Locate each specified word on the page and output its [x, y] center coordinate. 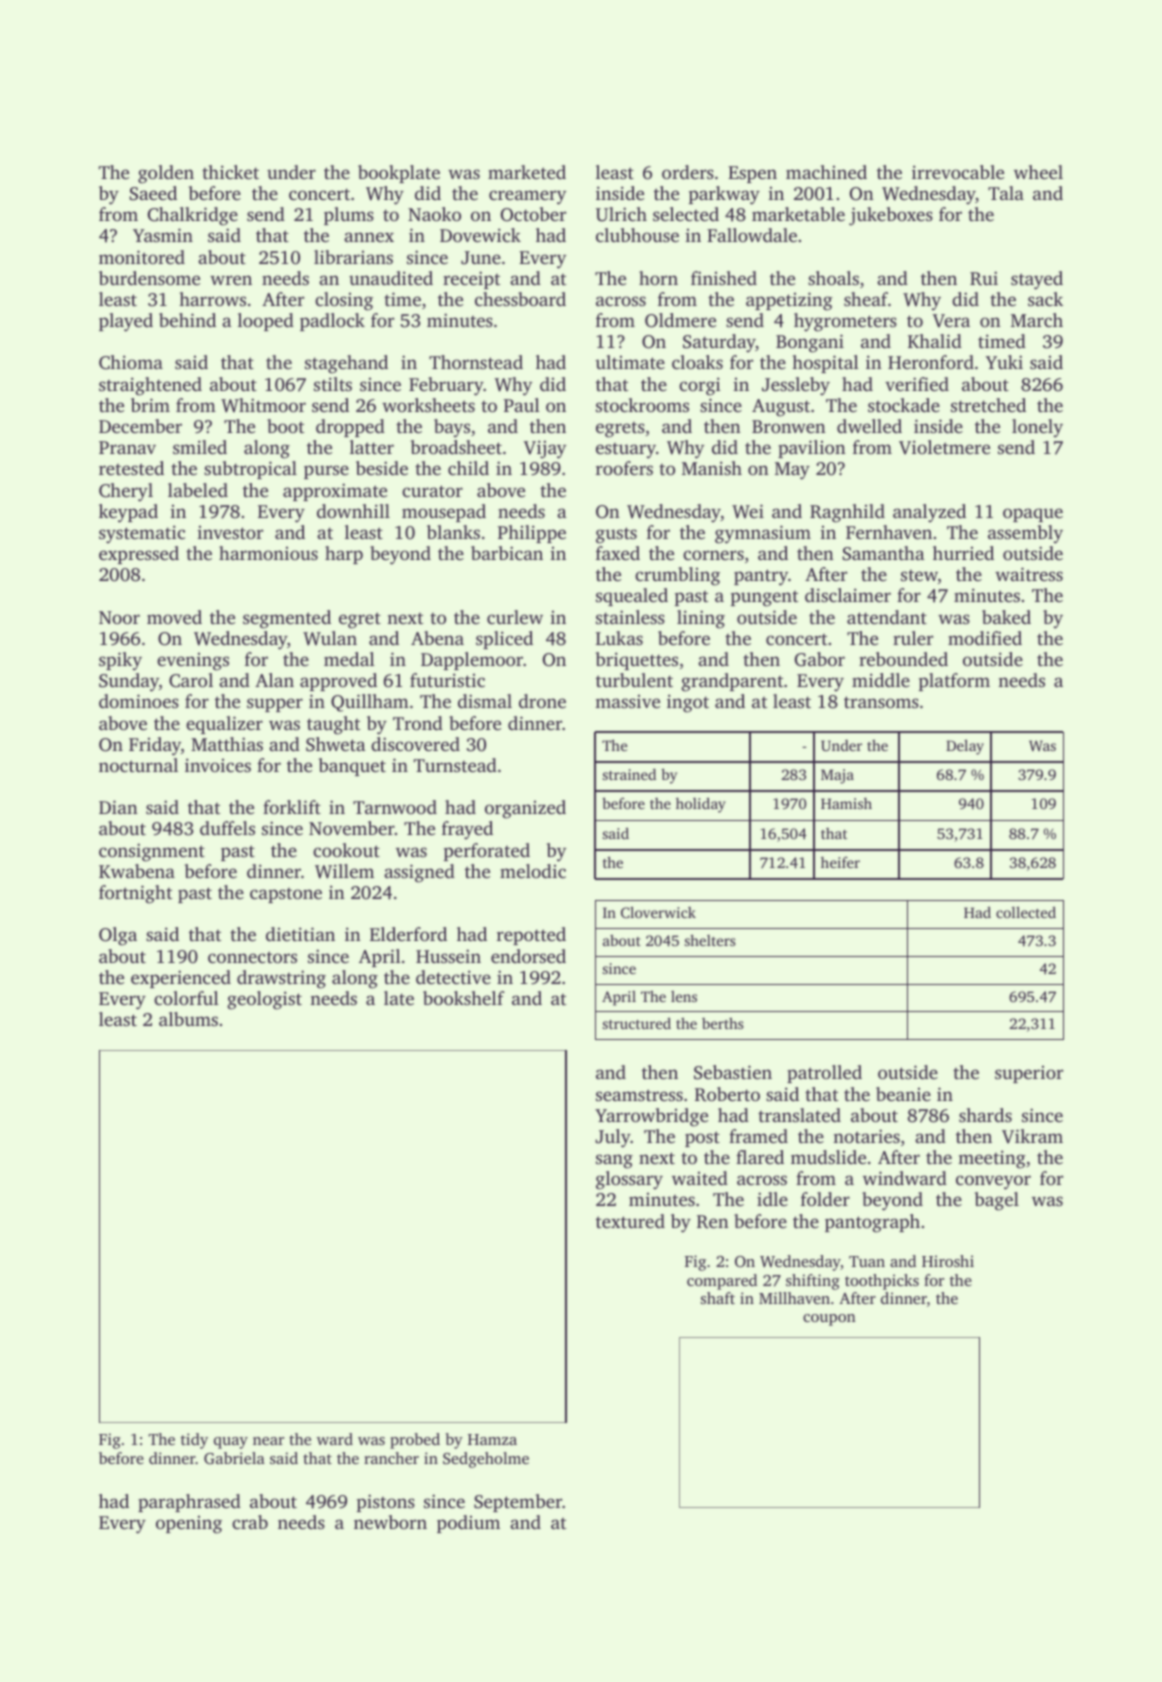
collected [1026, 912]
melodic [533, 871]
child [468, 468]
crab [250, 1522]
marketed [527, 172]
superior [1029, 1074]
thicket [230, 172]
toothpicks [882, 1282]
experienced [181, 979]
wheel [1038, 172]
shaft [718, 1298]
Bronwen [789, 426]
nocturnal [138, 765]
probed [415, 1441]
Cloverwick [658, 912]
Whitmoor [263, 405]
